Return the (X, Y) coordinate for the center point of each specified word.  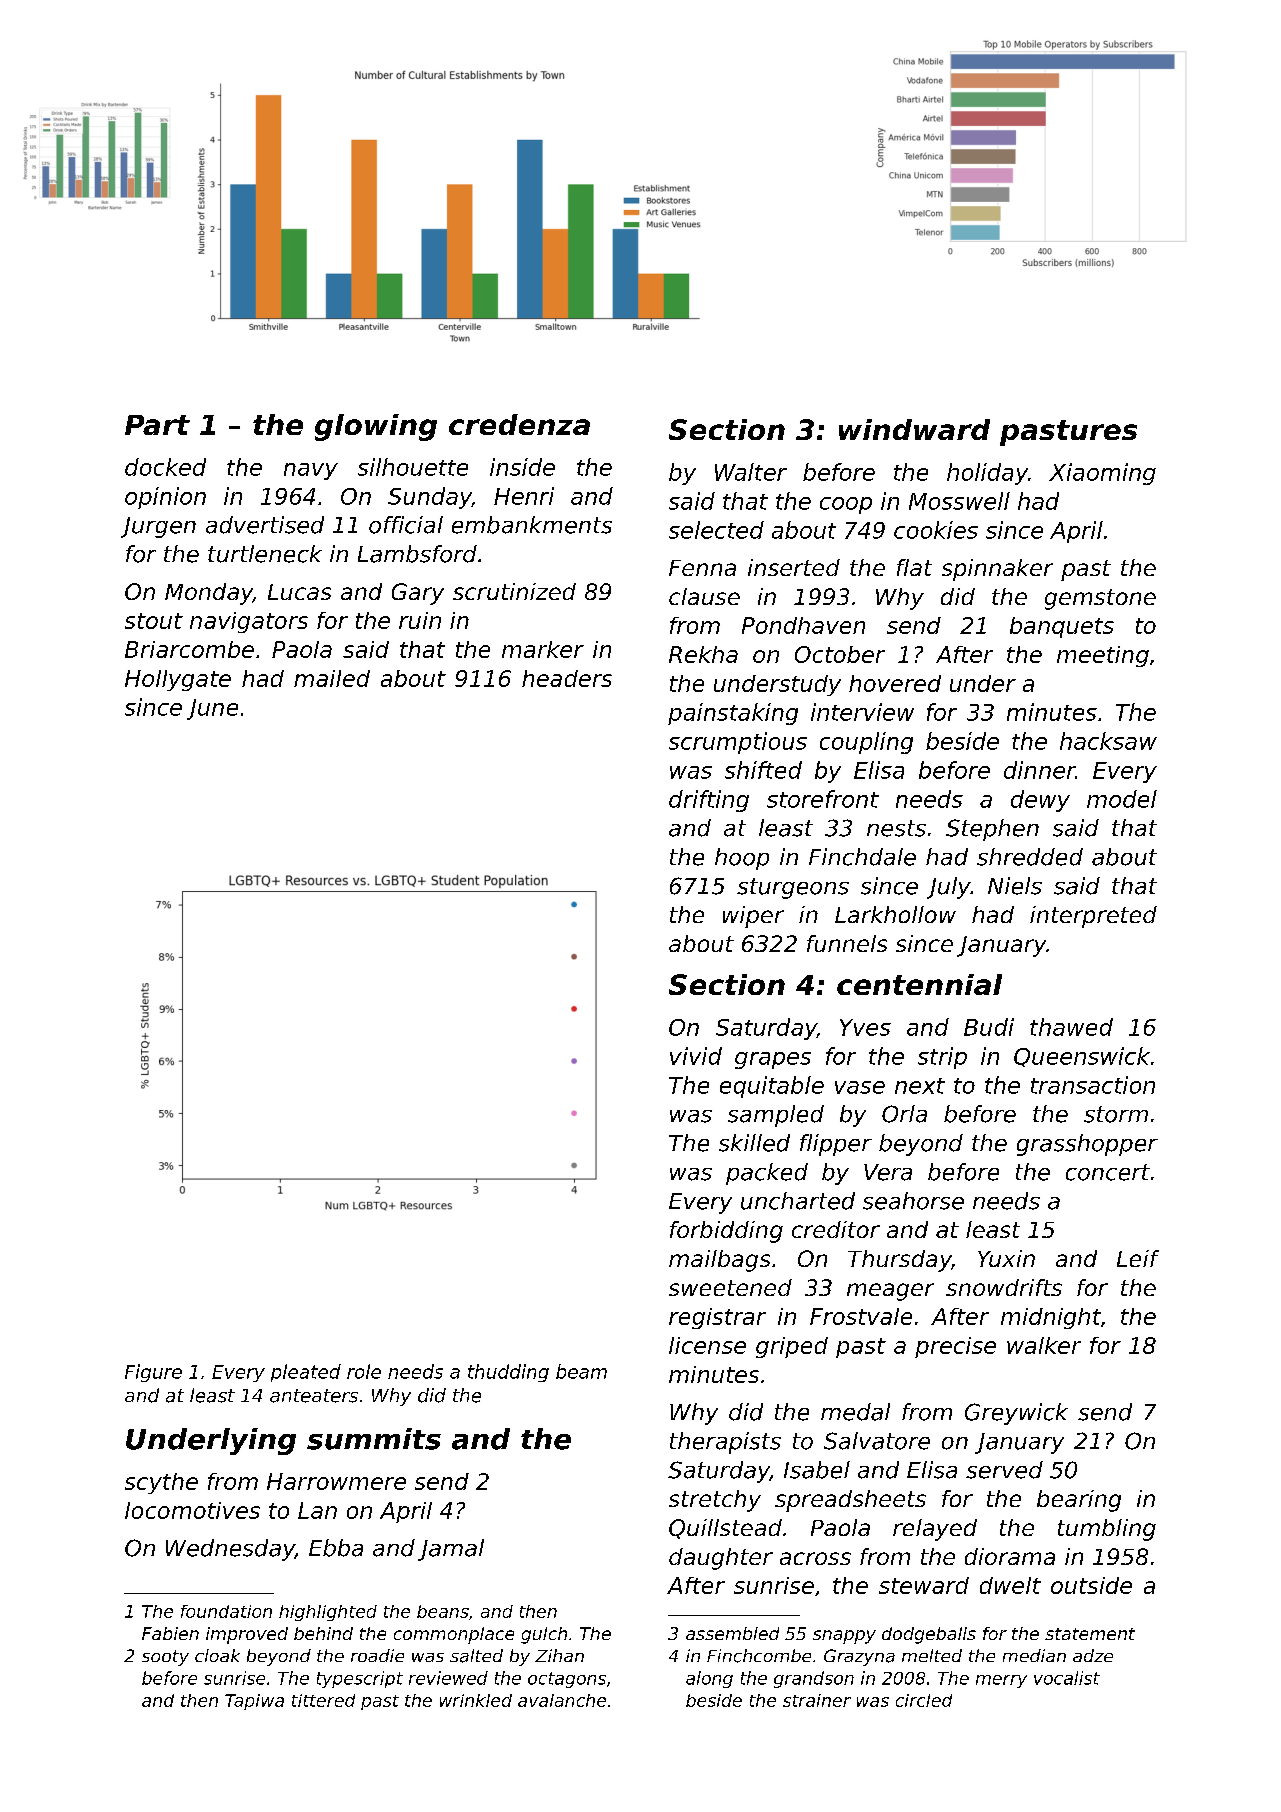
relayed (935, 1530)
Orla (904, 1114)
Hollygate (178, 680)
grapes (773, 1060)
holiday (987, 474)
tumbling (1107, 1530)
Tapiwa (254, 1702)
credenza (519, 424)
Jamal (451, 1550)
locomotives (192, 1510)
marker (543, 649)
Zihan (559, 1655)
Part (157, 425)
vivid (696, 1056)
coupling (866, 743)
